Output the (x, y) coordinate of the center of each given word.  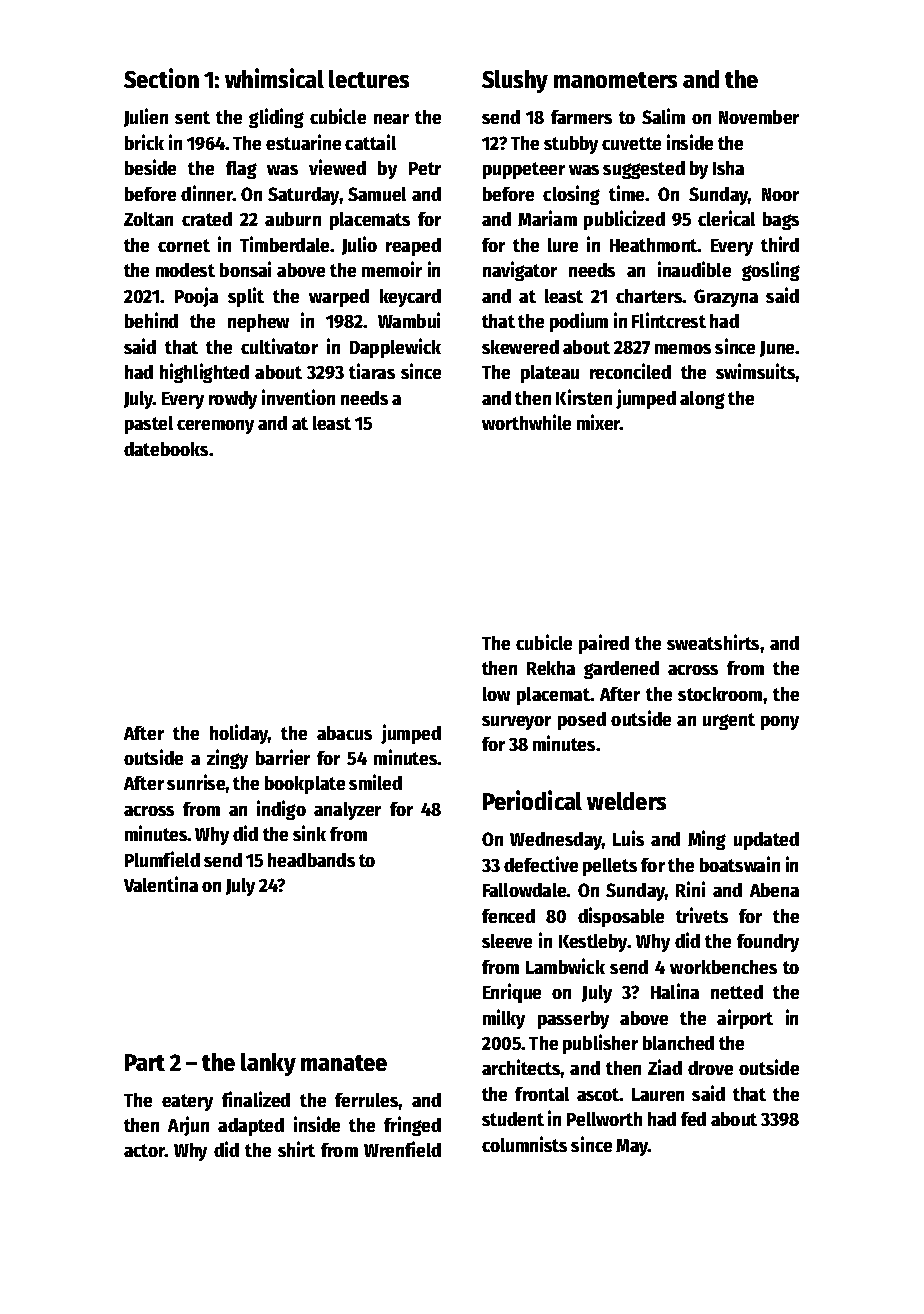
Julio (359, 245)
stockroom (720, 694)
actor (144, 1150)
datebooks (166, 449)
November (759, 117)
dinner (207, 193)
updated (766, 841)
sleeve (507, 941)
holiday (239, 734)
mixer (598, 422)
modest (185, 270)
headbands (311, 860)
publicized (624, 220)
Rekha (551, 668)
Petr (425, 168)
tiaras (372, 371)
